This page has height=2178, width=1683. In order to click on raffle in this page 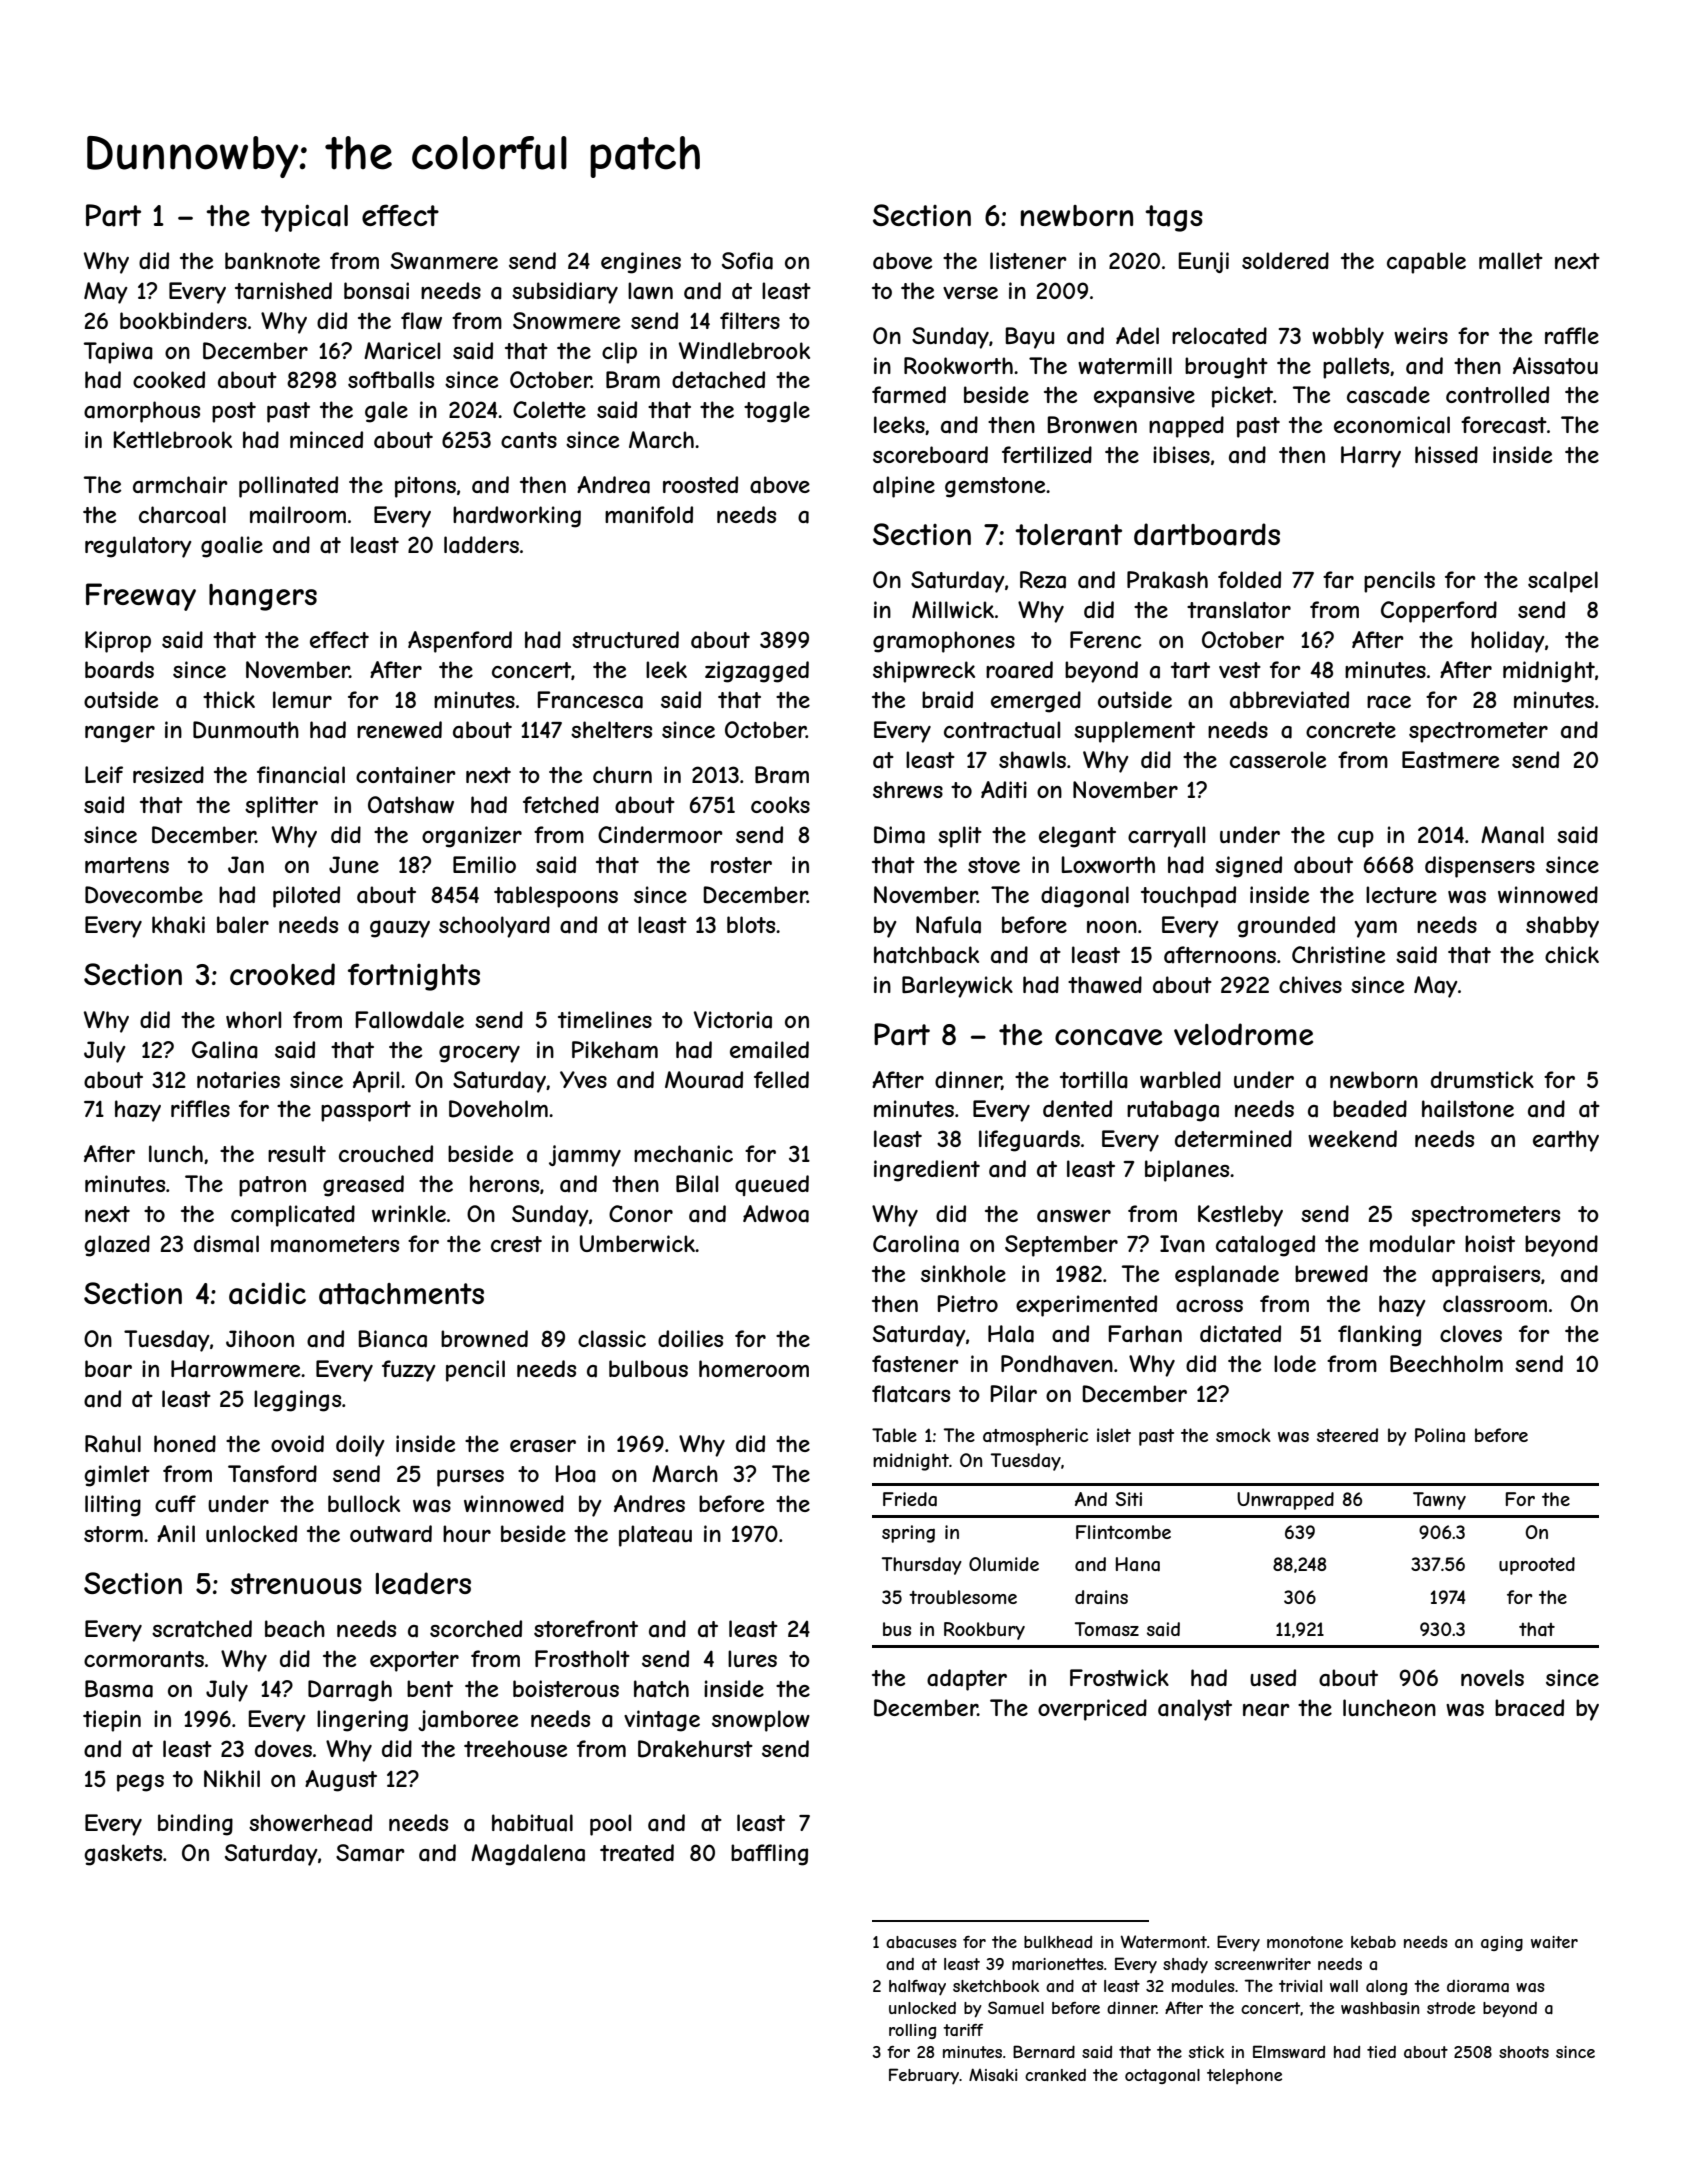, I will do `click(1572, 336)`.
